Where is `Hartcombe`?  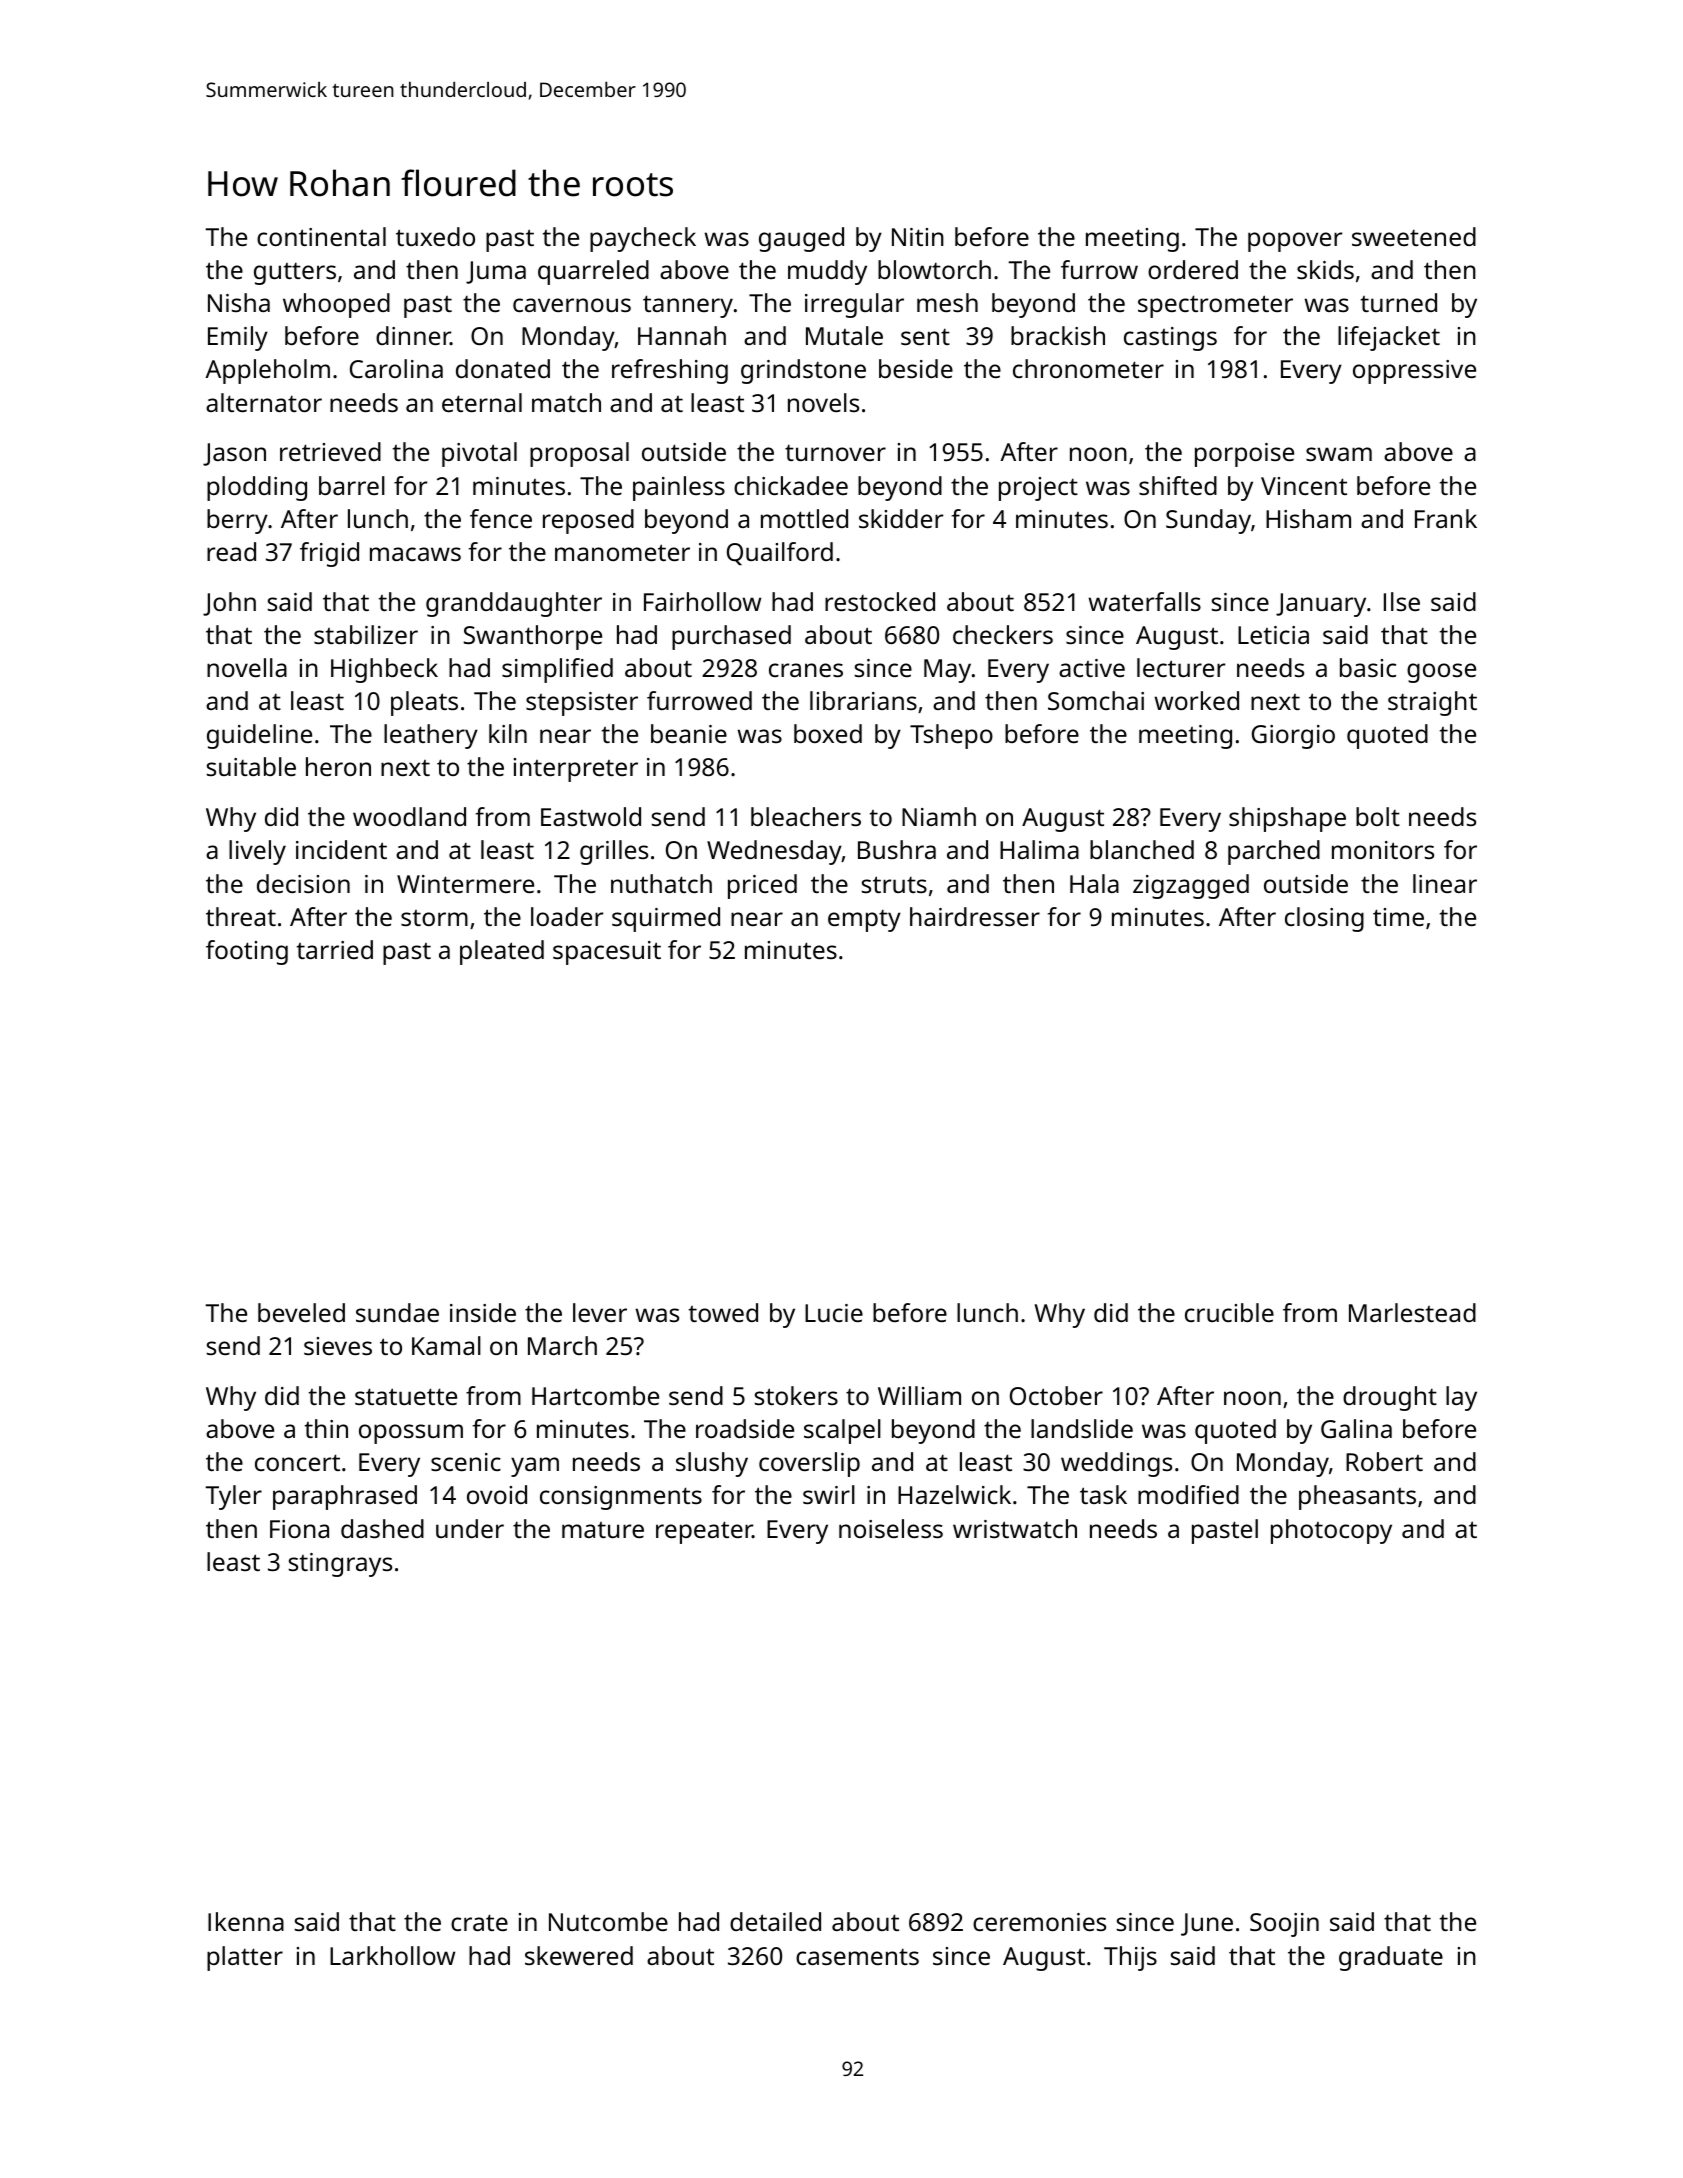
Hartcombe is located at coordinates (595, 1395).
